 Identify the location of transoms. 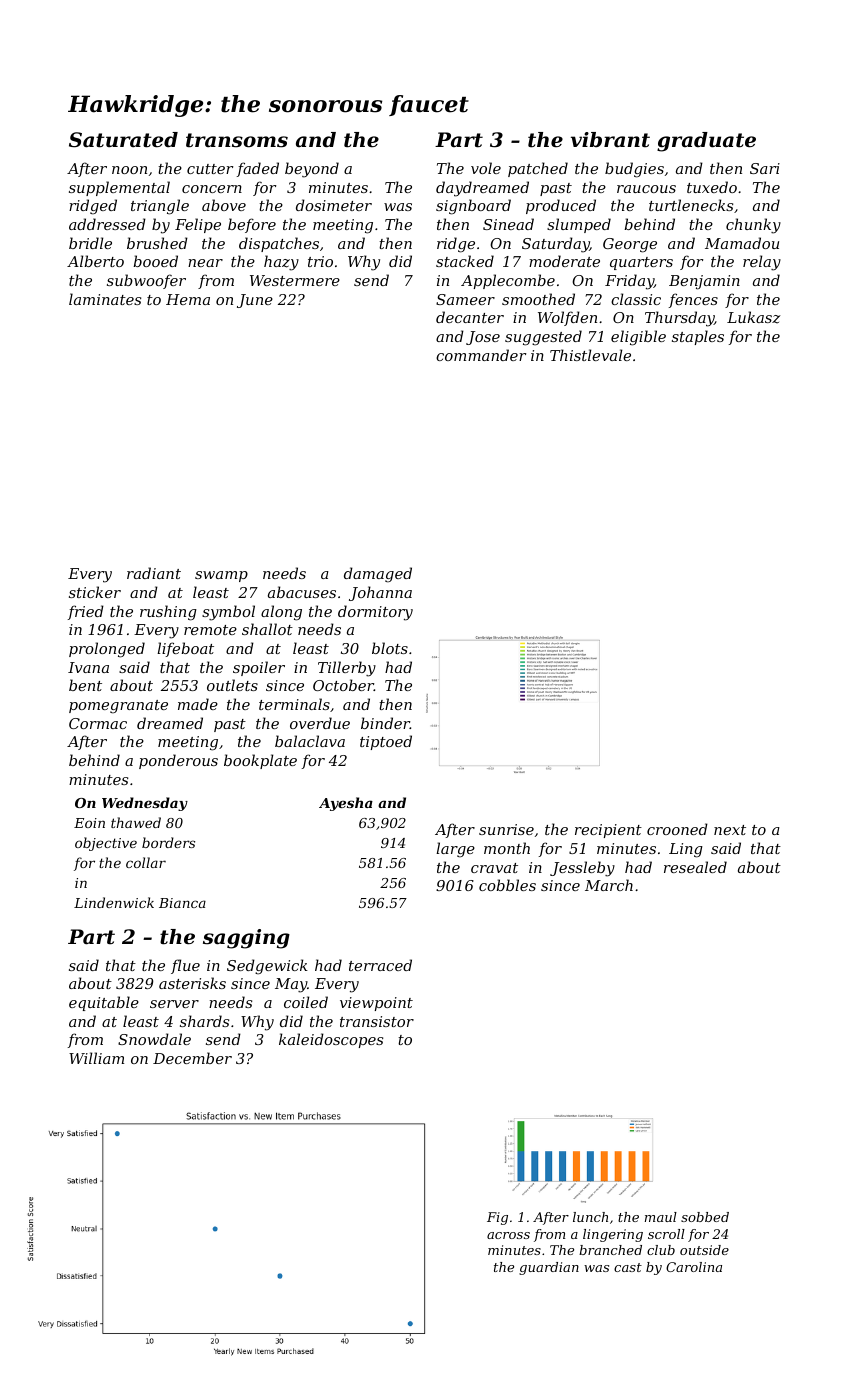
(237, 140).
